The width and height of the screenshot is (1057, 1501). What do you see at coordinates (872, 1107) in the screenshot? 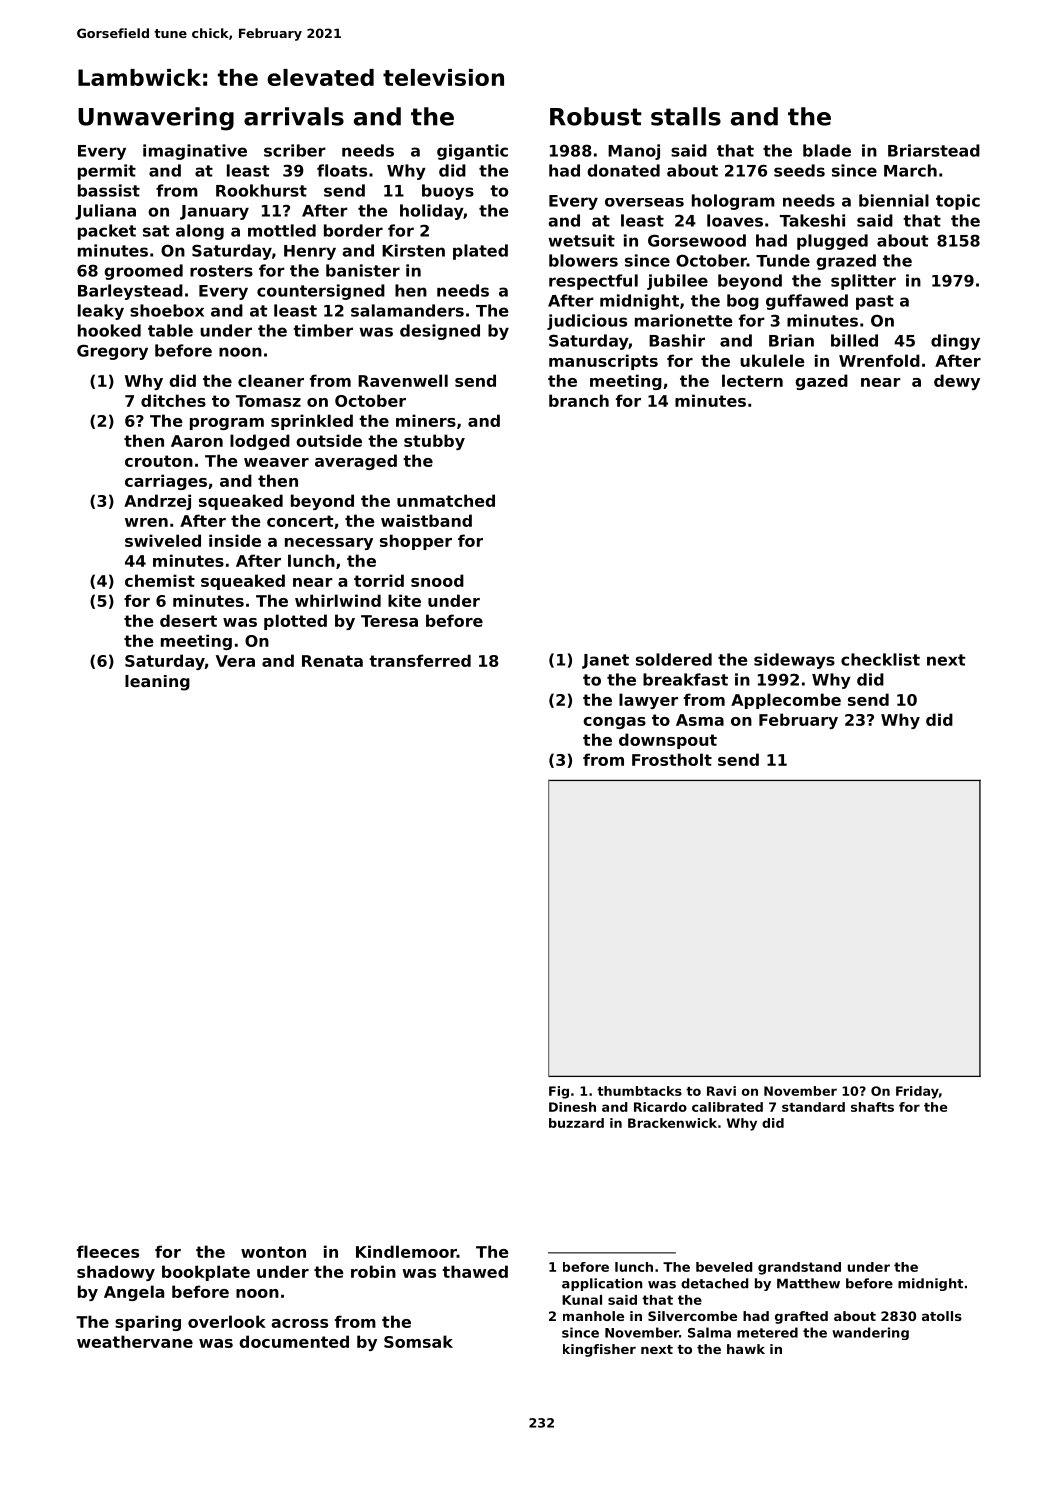
I see `shafts` at bounding box center [872, 1107].
